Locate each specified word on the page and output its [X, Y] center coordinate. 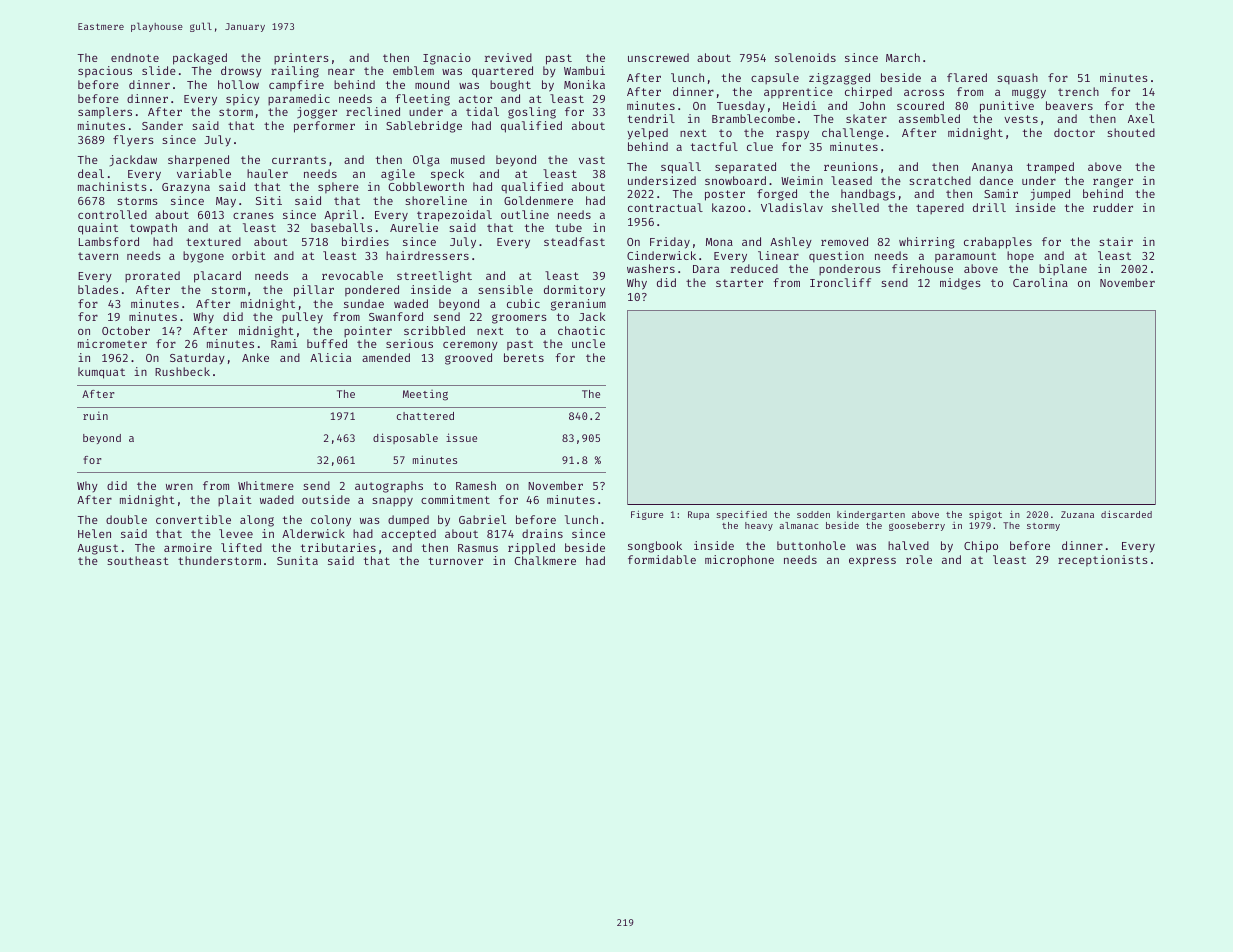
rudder [1113, 207]
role [919, 559]
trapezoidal [454, 216]
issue [461, 437]
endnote [135, 57]
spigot [985, 515]
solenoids [805, 57]
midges [960, 284]
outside [326, 499]
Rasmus [478, 548]
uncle [588, 343]
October [126, 330]
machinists [112, 186]
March [903, 57]
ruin [95, 415]
